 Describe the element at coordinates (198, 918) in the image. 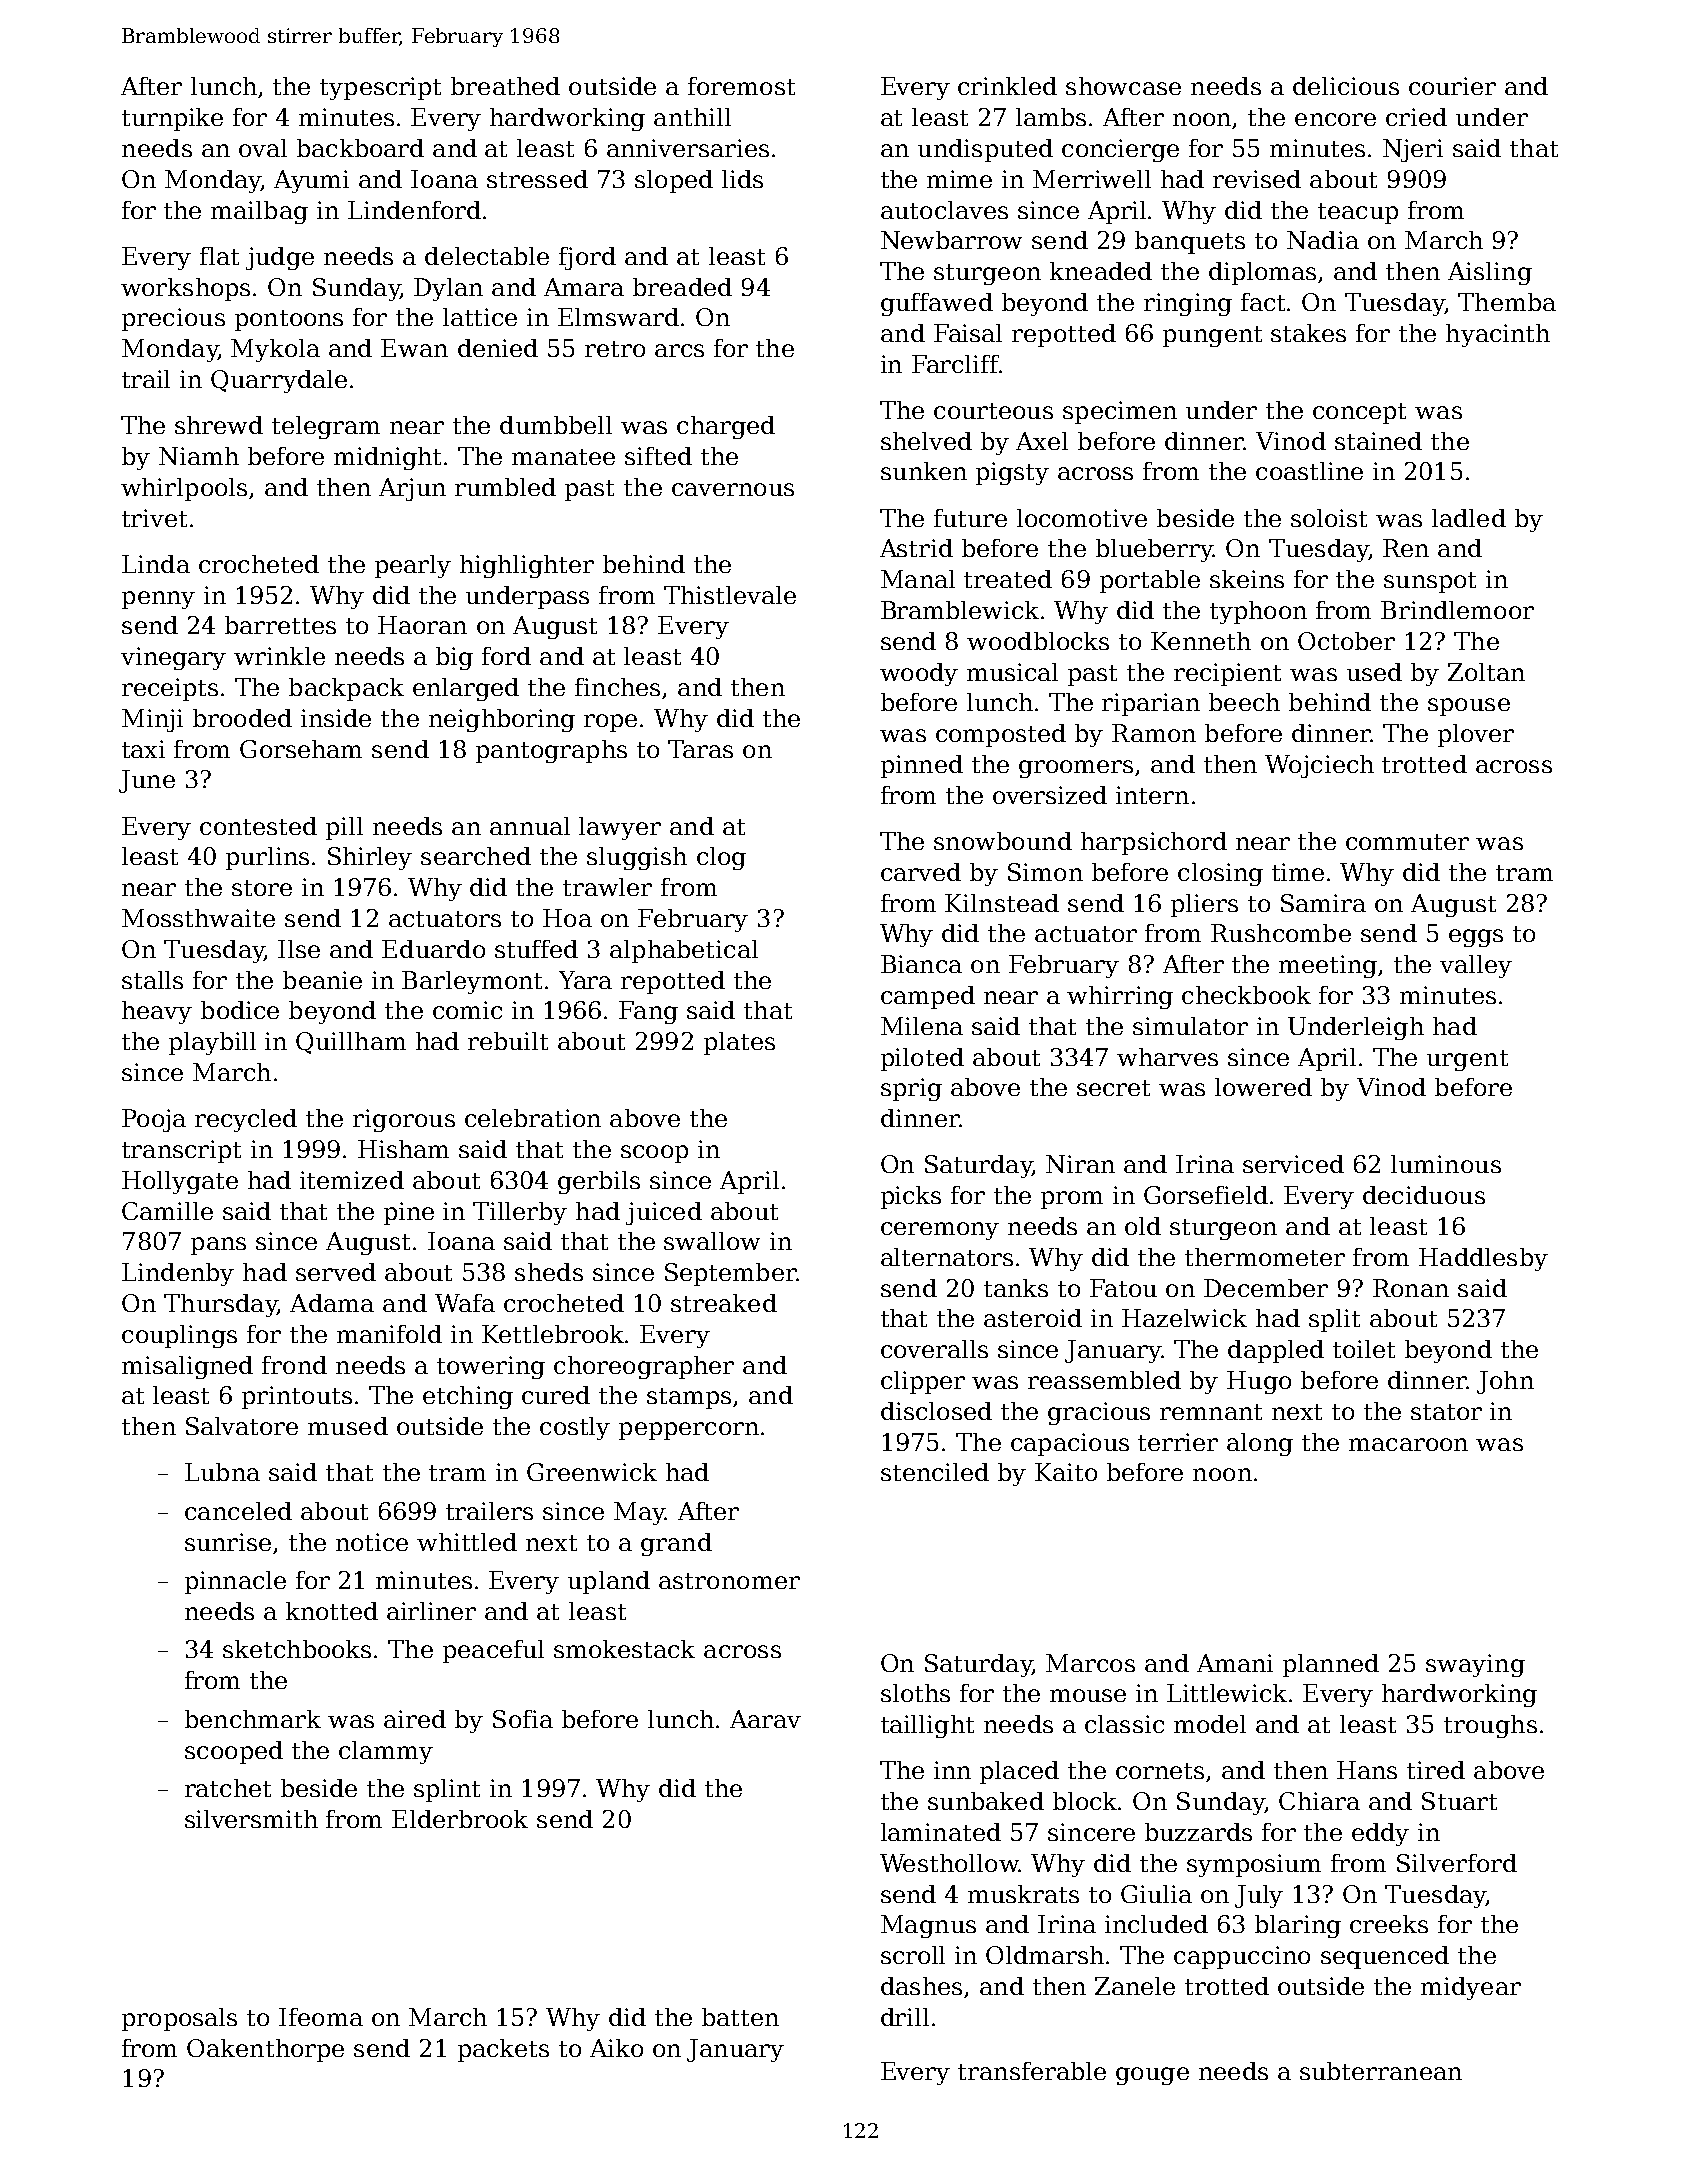

I see `Mossthwaite` at that location.
